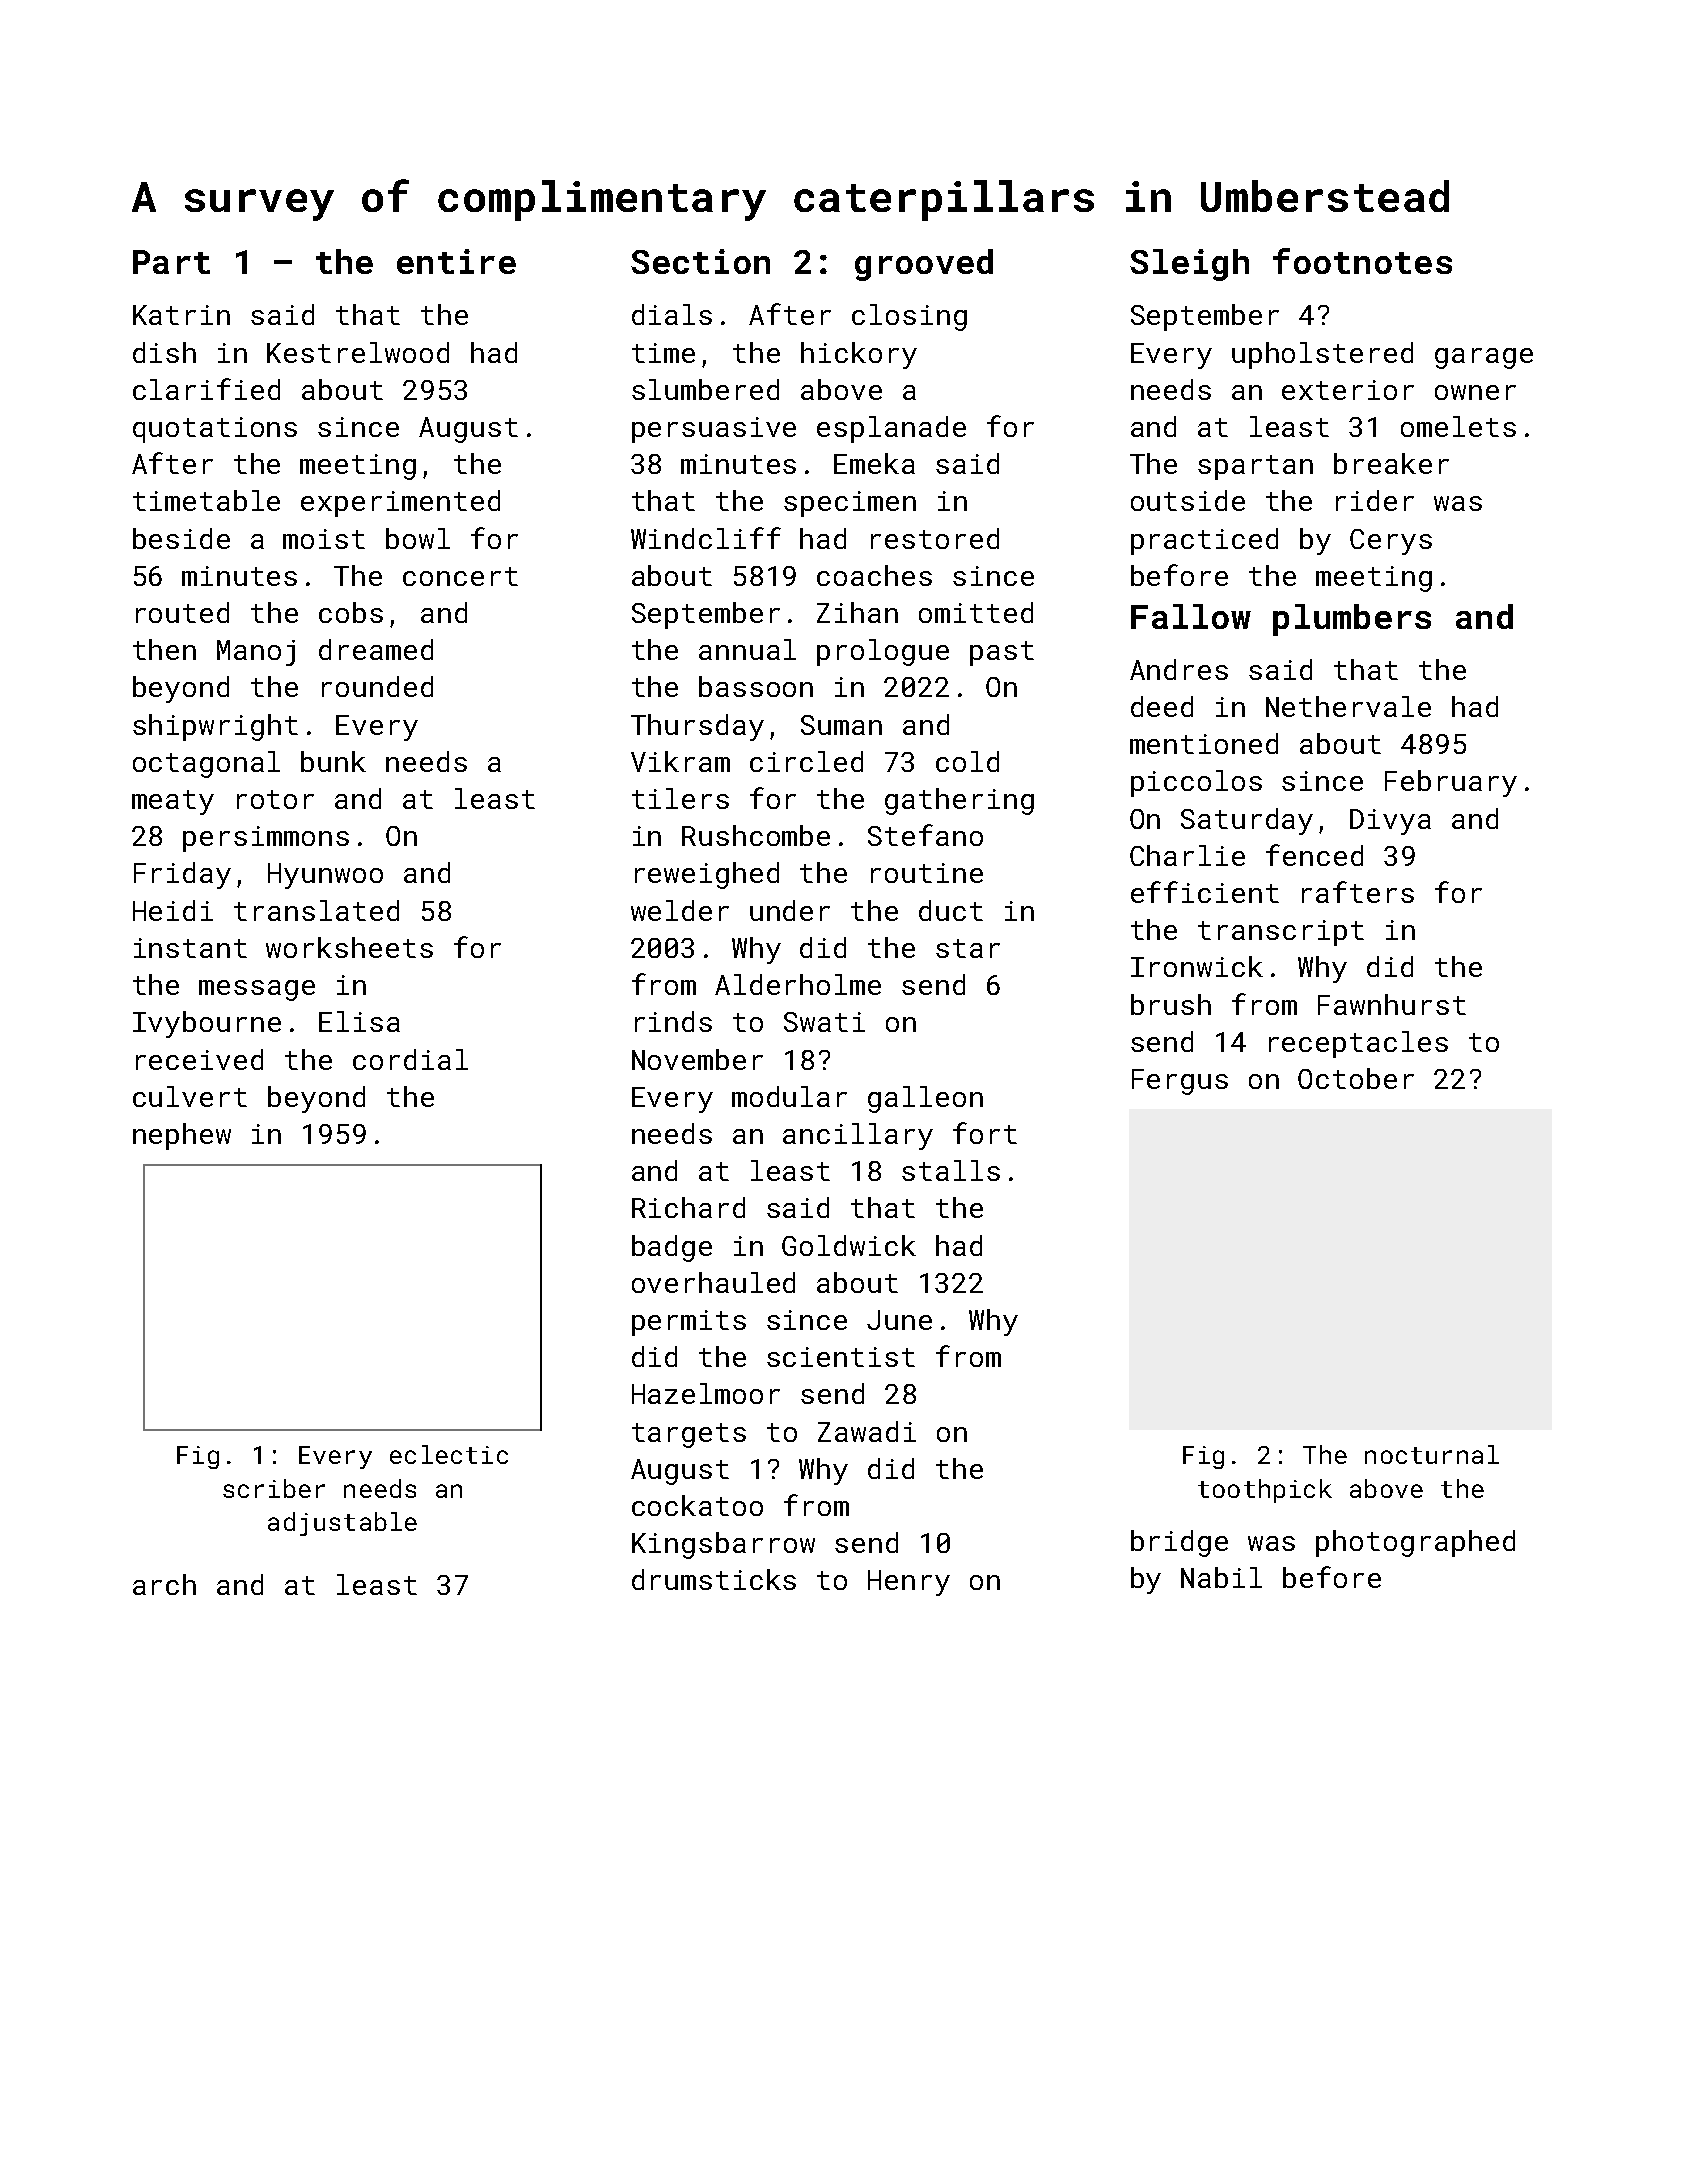  I want to click on grooved, so click(924, 265).
